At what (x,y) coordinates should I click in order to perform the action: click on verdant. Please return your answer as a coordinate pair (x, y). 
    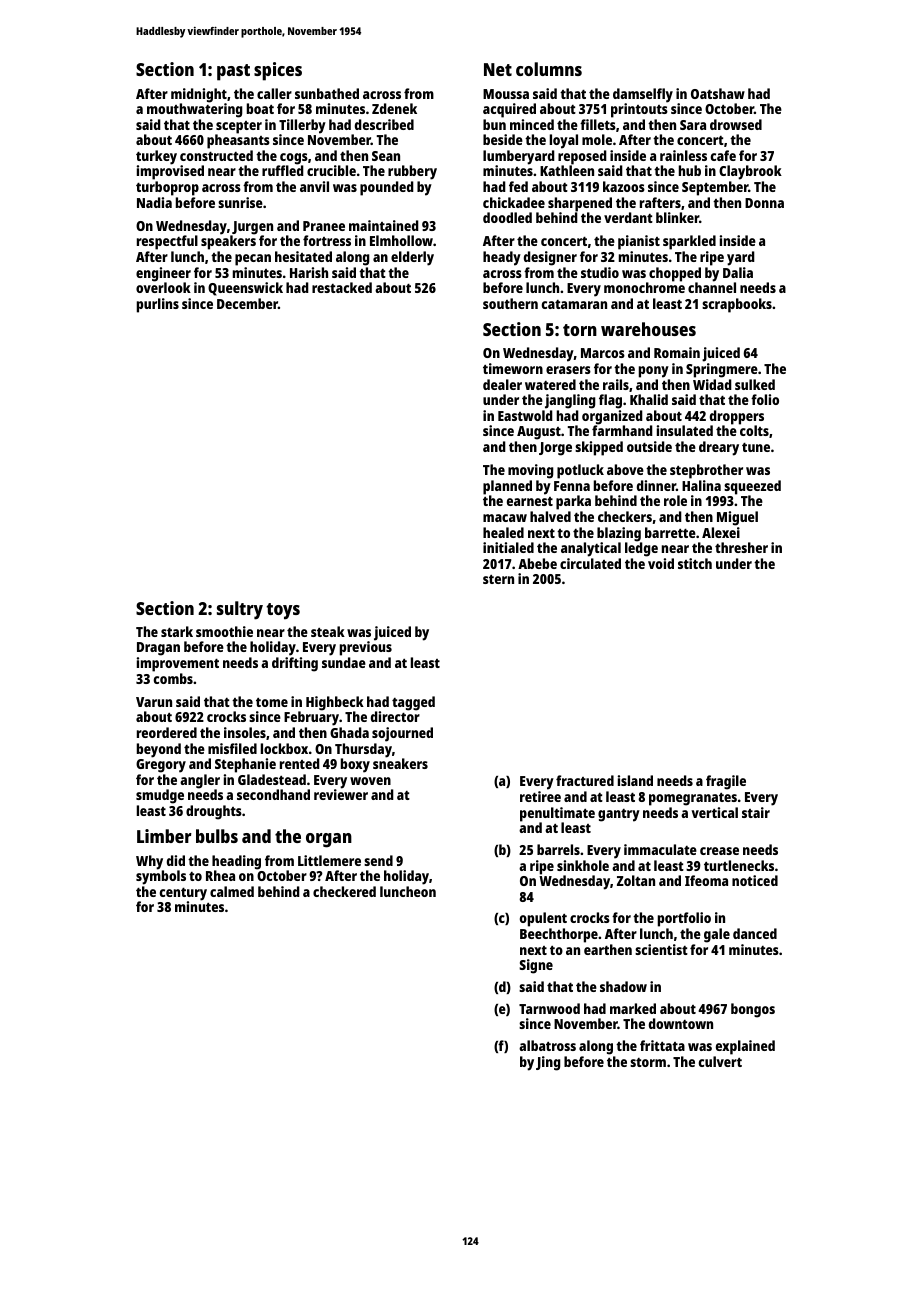
    Looking at the image, I should click on (628, 217).
